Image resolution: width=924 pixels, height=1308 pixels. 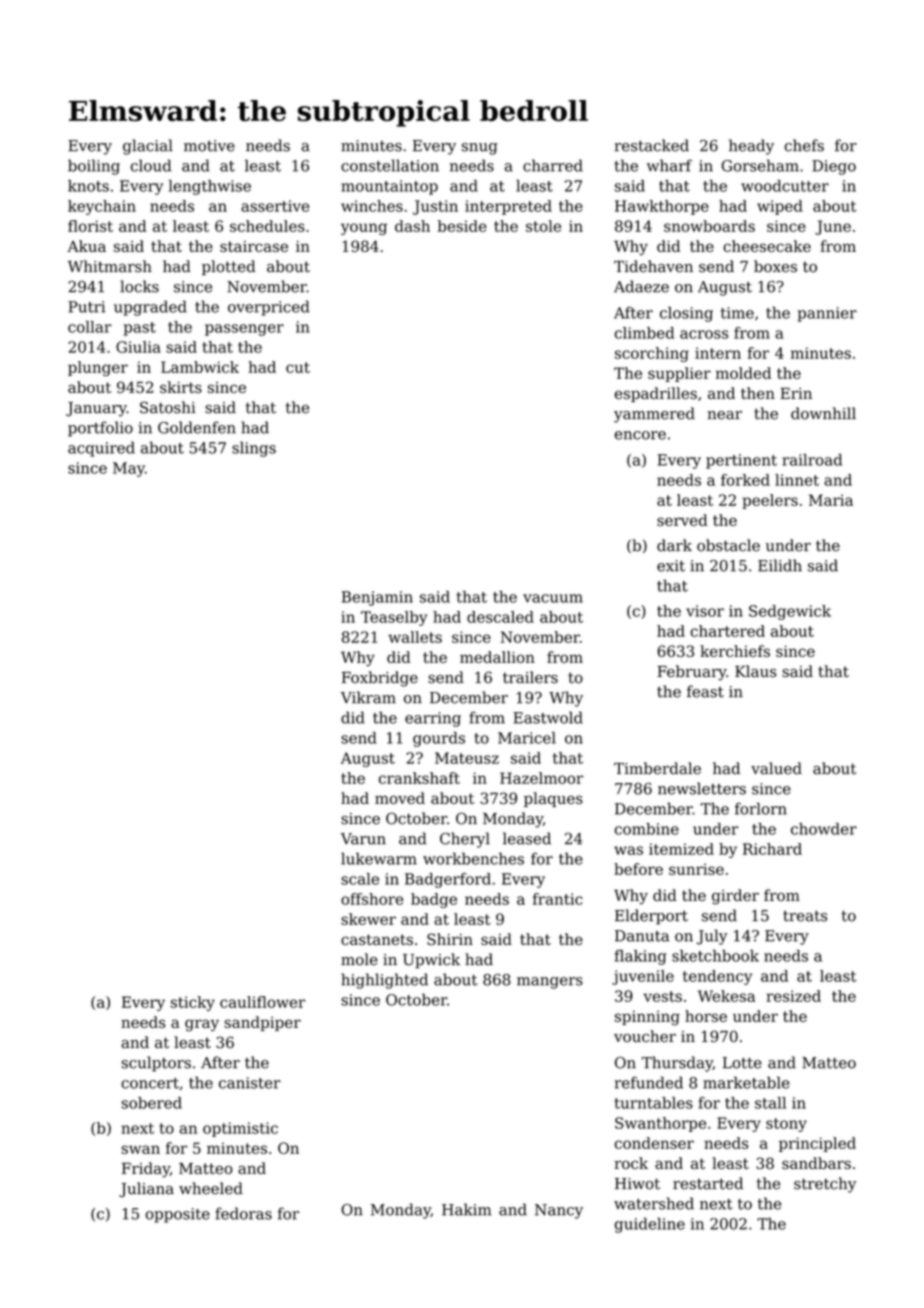 I want to click on forked, so click(x=745, y=480).
